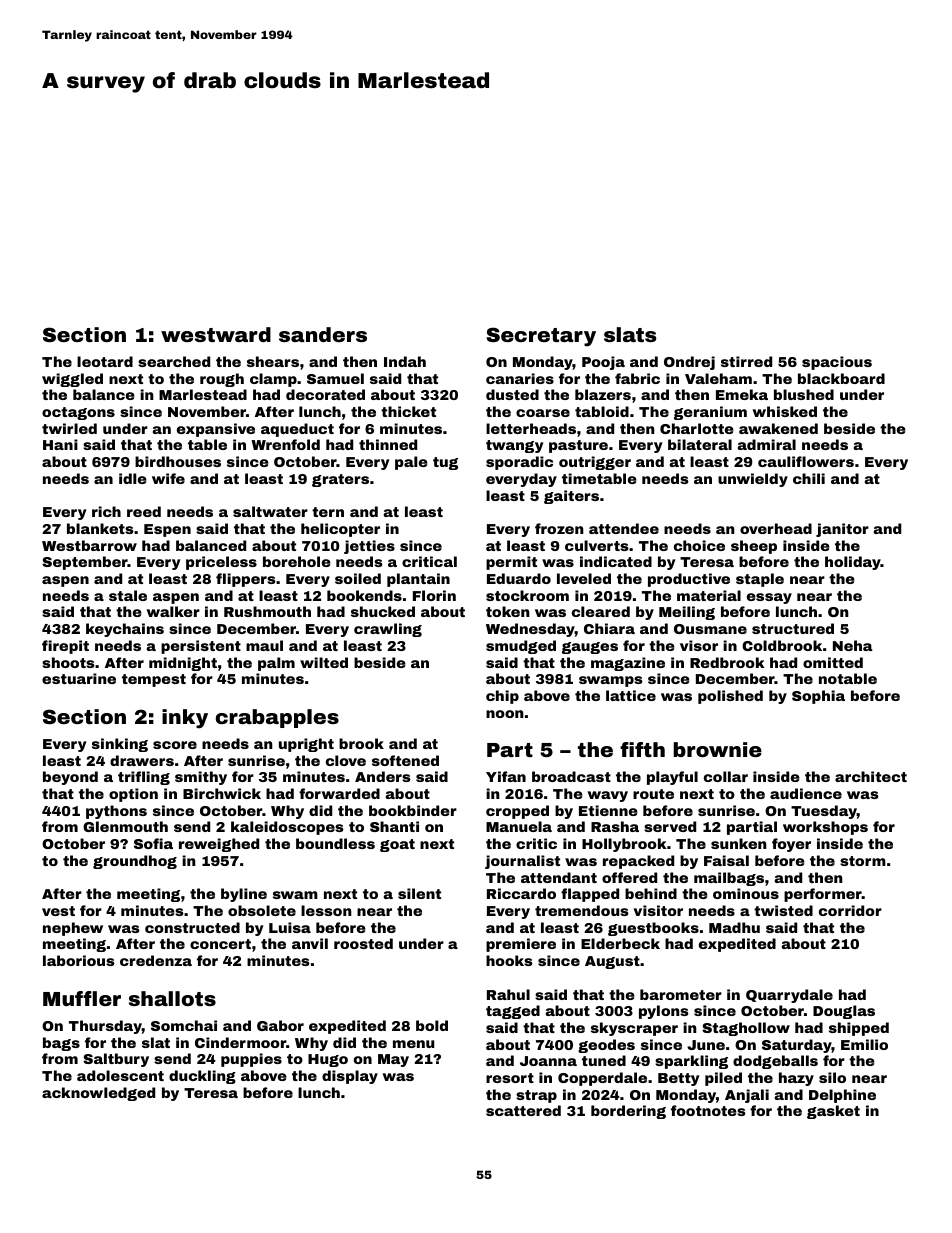  What do you see at coordinates (603, 363) in the screenshot?
I see `Pooja` at bounding box center [603, 363].
